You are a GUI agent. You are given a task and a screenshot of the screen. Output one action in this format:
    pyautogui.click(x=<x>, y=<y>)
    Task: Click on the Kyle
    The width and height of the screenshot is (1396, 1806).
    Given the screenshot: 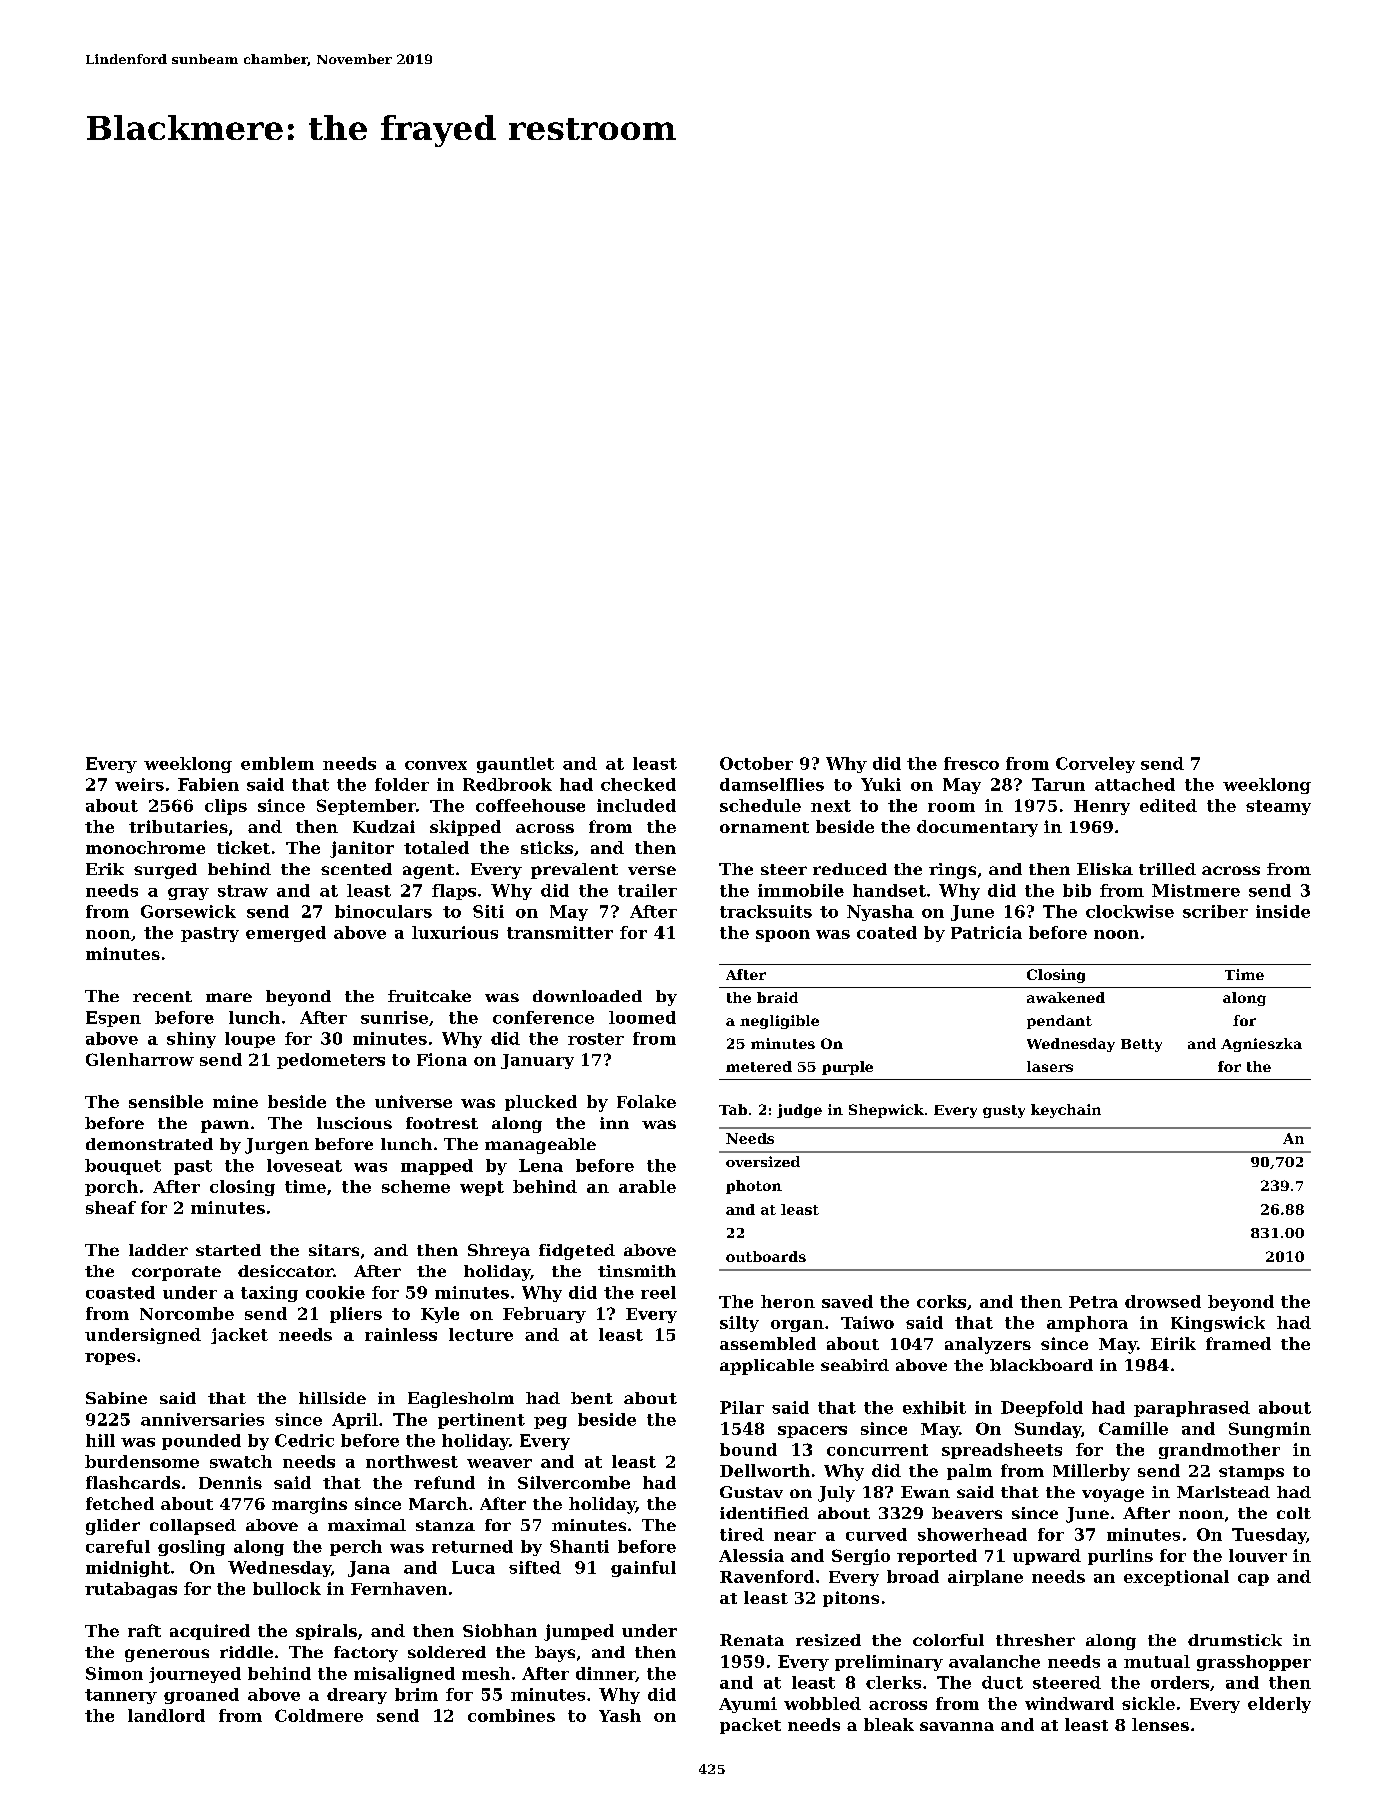 What is the action you would take?
    pyautogui.click(x=440, y=1315)
